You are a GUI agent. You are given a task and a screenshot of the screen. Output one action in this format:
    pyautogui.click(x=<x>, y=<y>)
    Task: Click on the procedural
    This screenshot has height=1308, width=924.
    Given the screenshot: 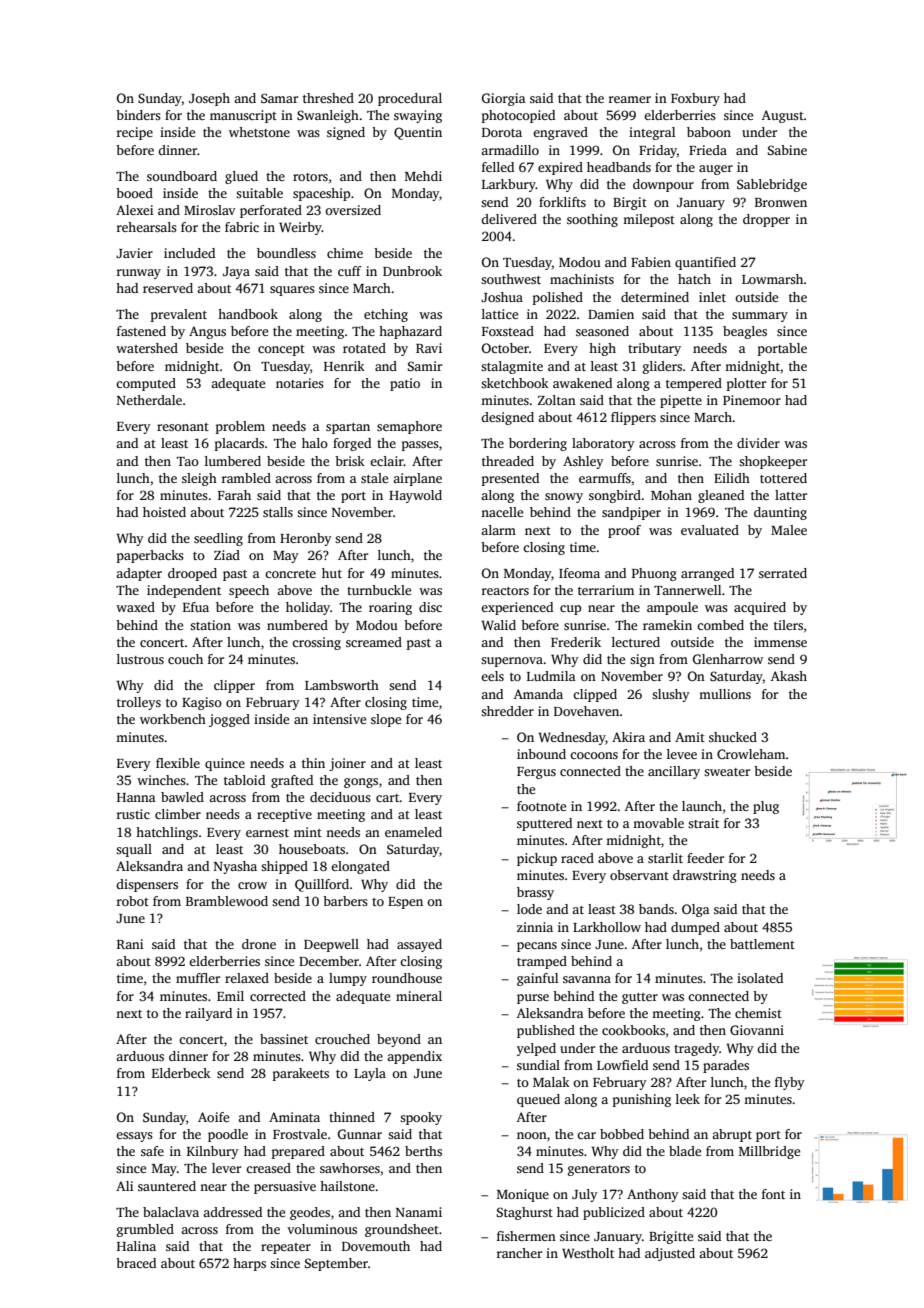 What is the action you would take?
    pyautogui.click(x=410, y=99)
